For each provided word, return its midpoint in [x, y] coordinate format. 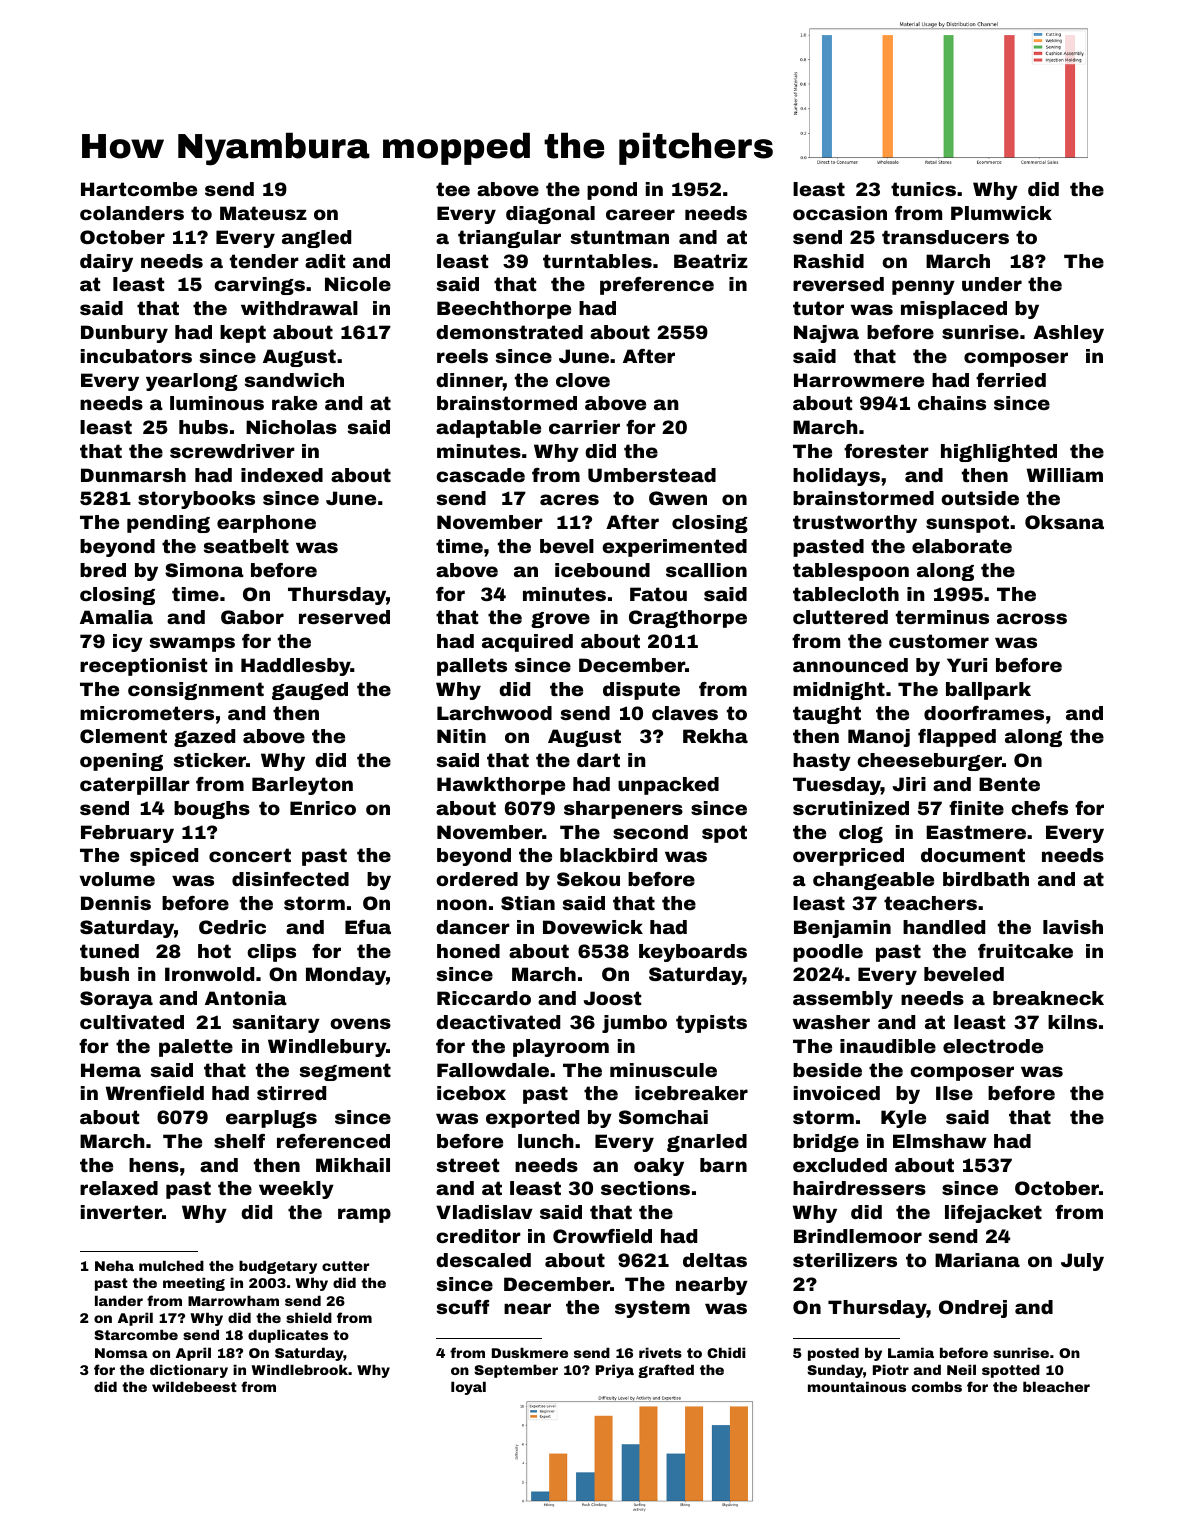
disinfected [290, 879]
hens [154, 1165]
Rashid [829, 261]
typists [711, 1024]
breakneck [1048, 998]
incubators [136, 356]
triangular [509, 239]
